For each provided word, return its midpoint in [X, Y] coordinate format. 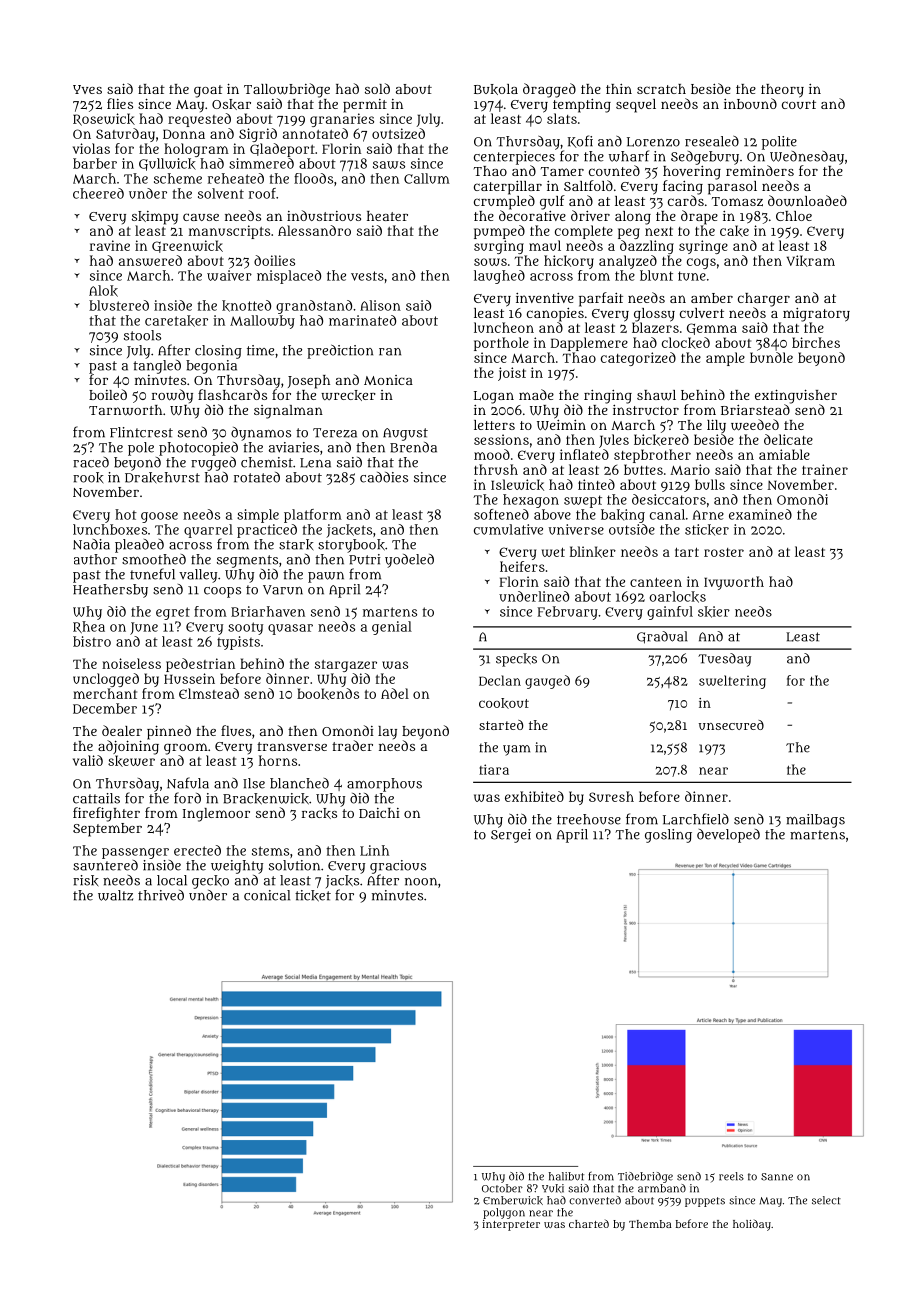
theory [782, 91]
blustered [119, 305]
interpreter [511, 1225]
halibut [566, 1176]
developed [728, 836]
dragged [549, 90]
